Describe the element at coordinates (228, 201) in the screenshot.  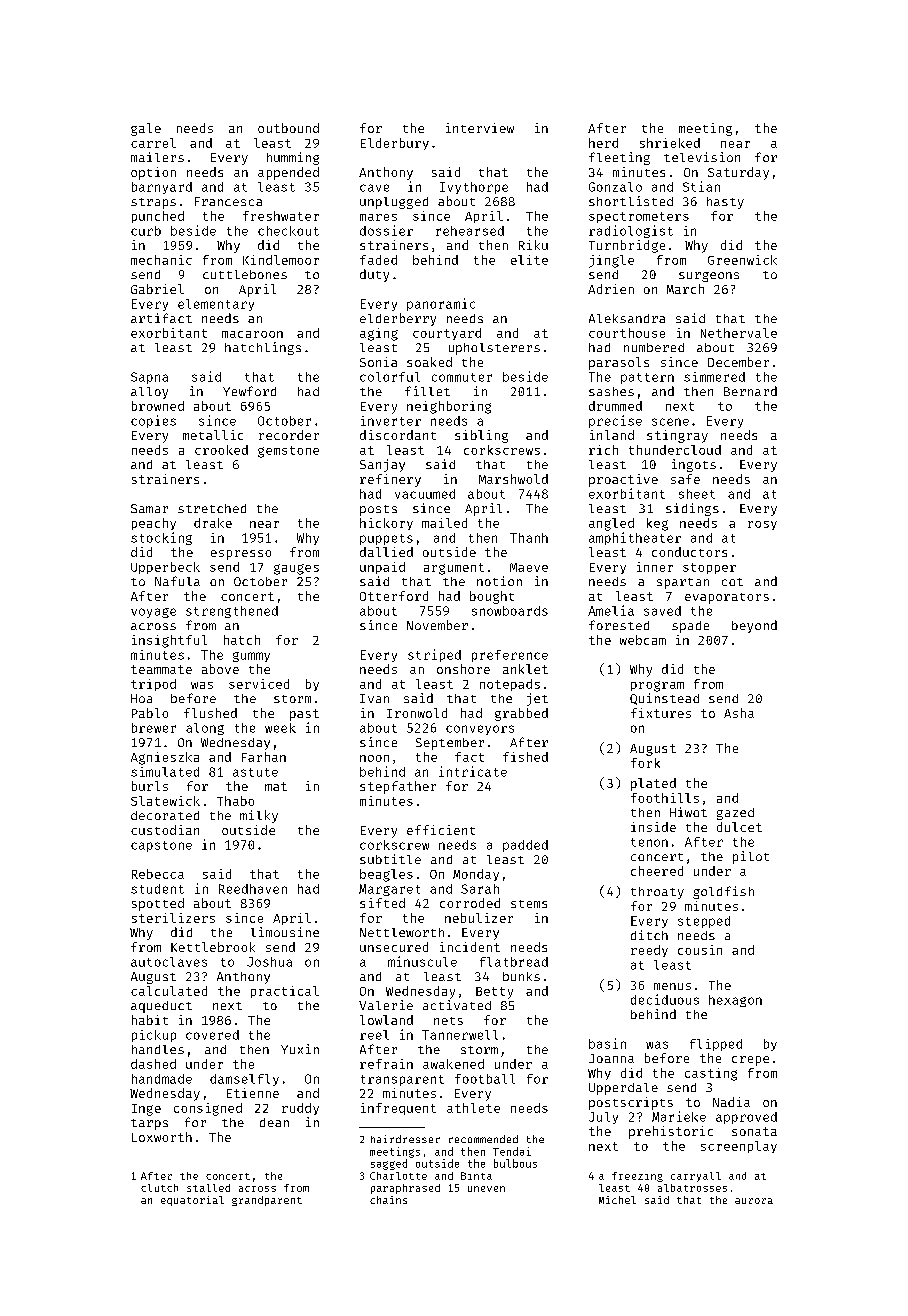
I see `Francesca` at that location.
